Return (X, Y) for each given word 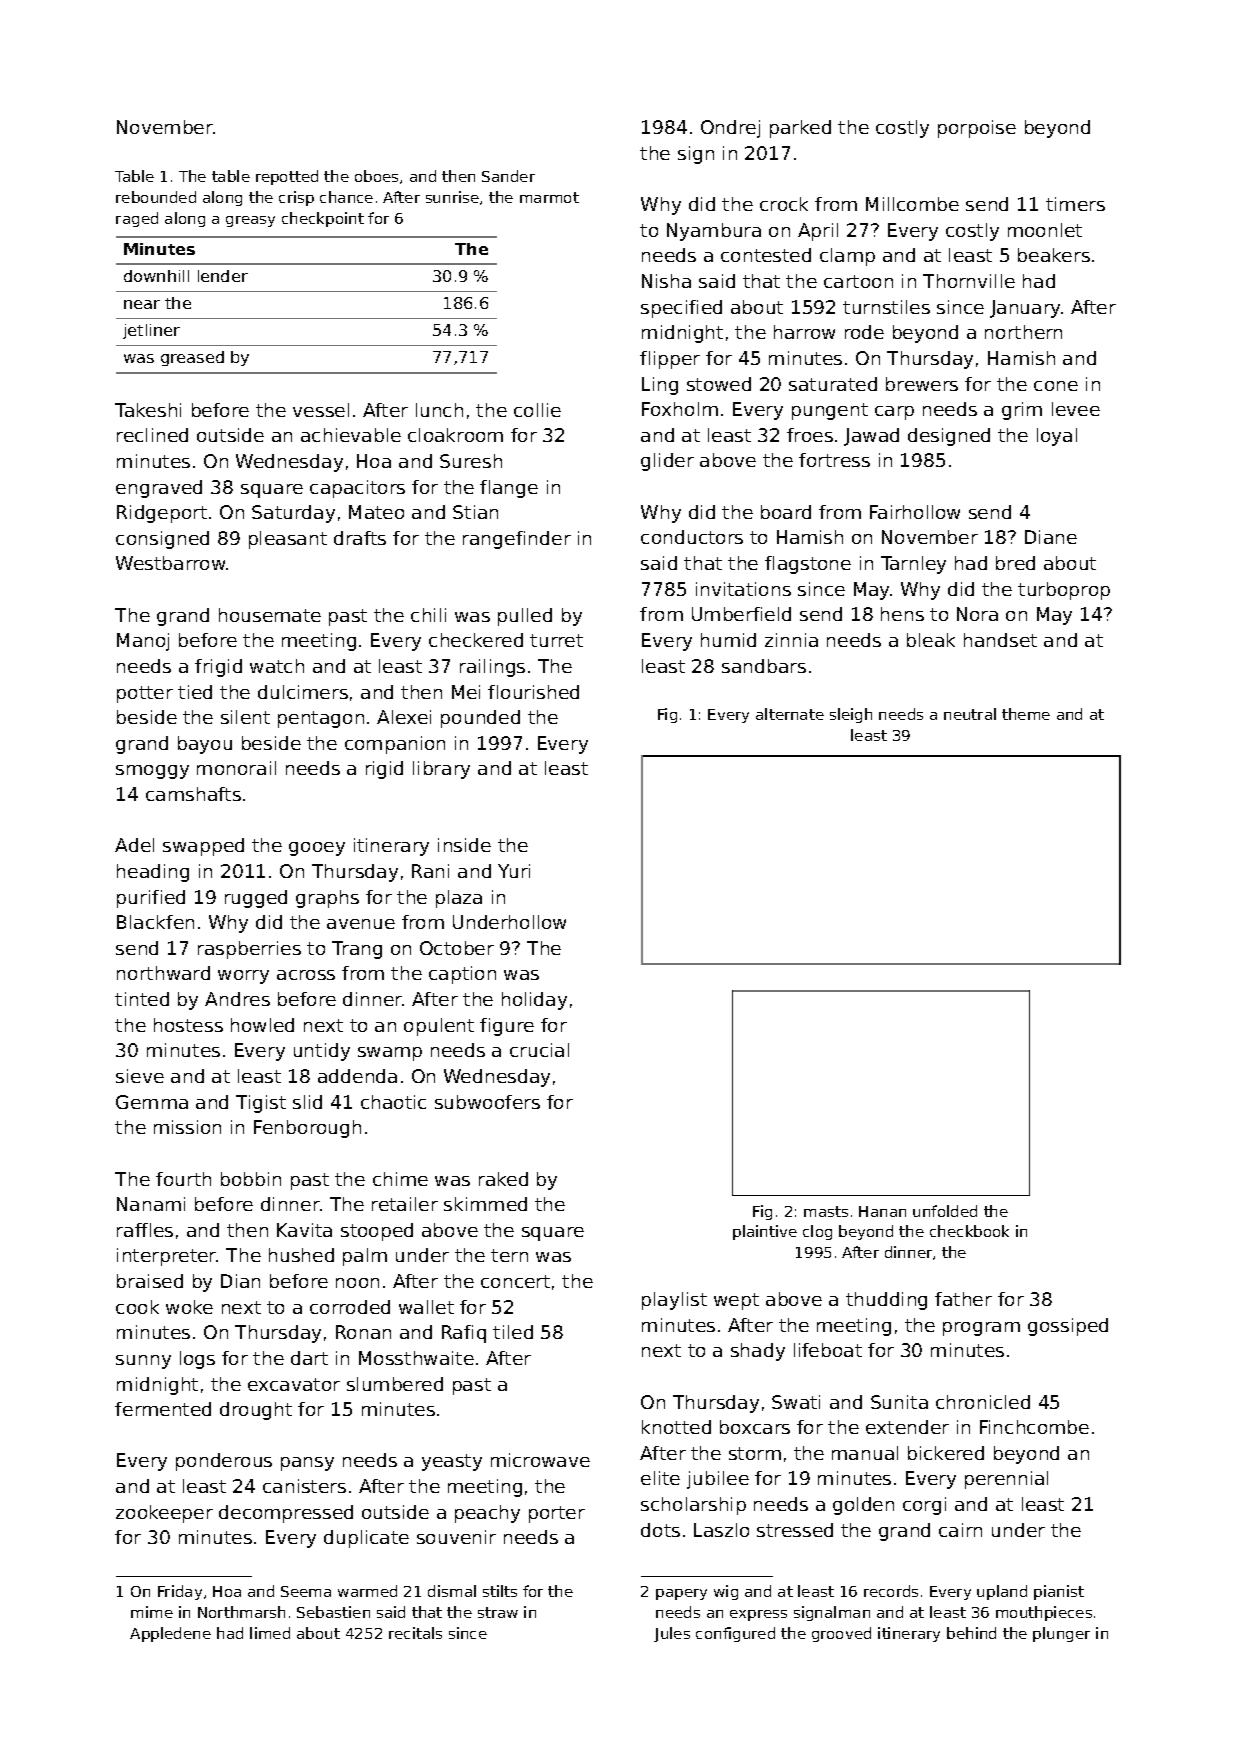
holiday (534, 1001)
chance (346, 197)
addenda (357, 1076)
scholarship (693, 1506)
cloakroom (455, 435)
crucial (539, 1050)
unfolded (945, 1211)
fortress (834, 460)
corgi (924, 1506)
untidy (322, 1052)
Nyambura (714, 232)
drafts (360, 538)
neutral (970, 714)
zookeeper (164, 1514)
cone (1056, 386)
